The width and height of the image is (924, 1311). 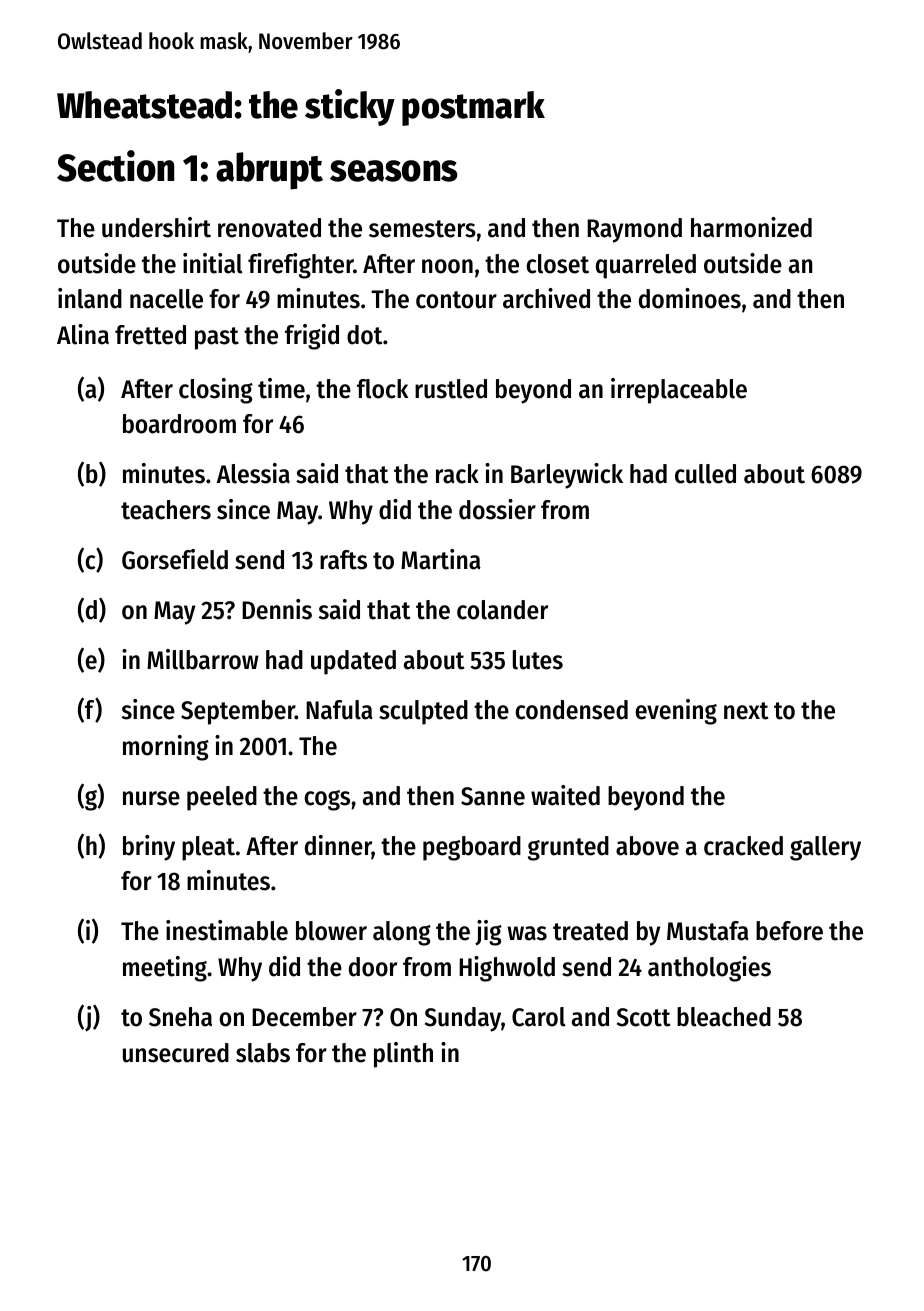 I want to click on above, so click(x=647, y=846).
